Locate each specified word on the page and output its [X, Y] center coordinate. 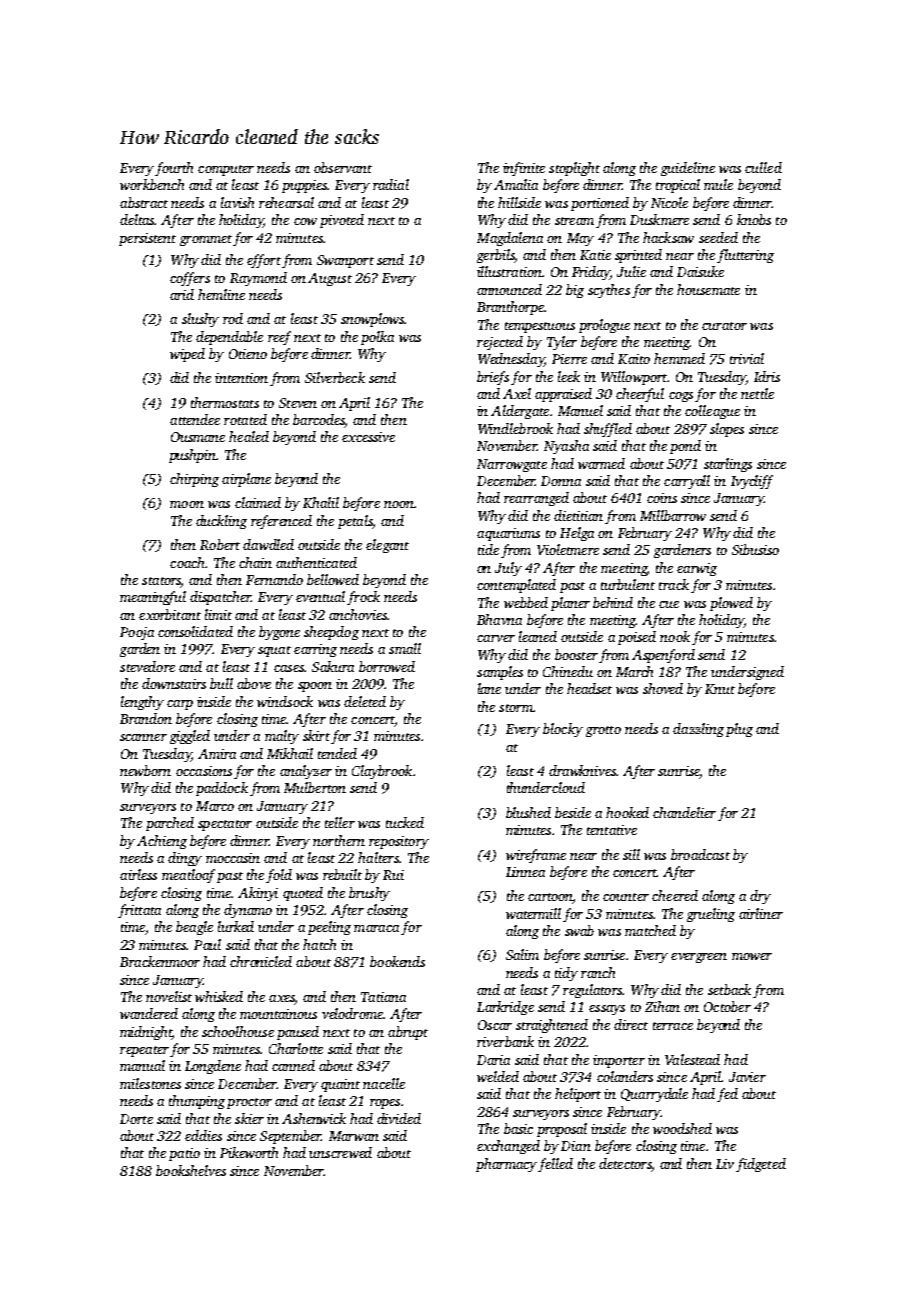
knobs [754, 219]
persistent [147, 239]
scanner [143, 737]
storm [516, 708]
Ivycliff [752, 482]
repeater [144, 1051]
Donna [561, 481]
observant [343, 167]
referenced [281, 522]
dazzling [698, 730]
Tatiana [383, 997]
